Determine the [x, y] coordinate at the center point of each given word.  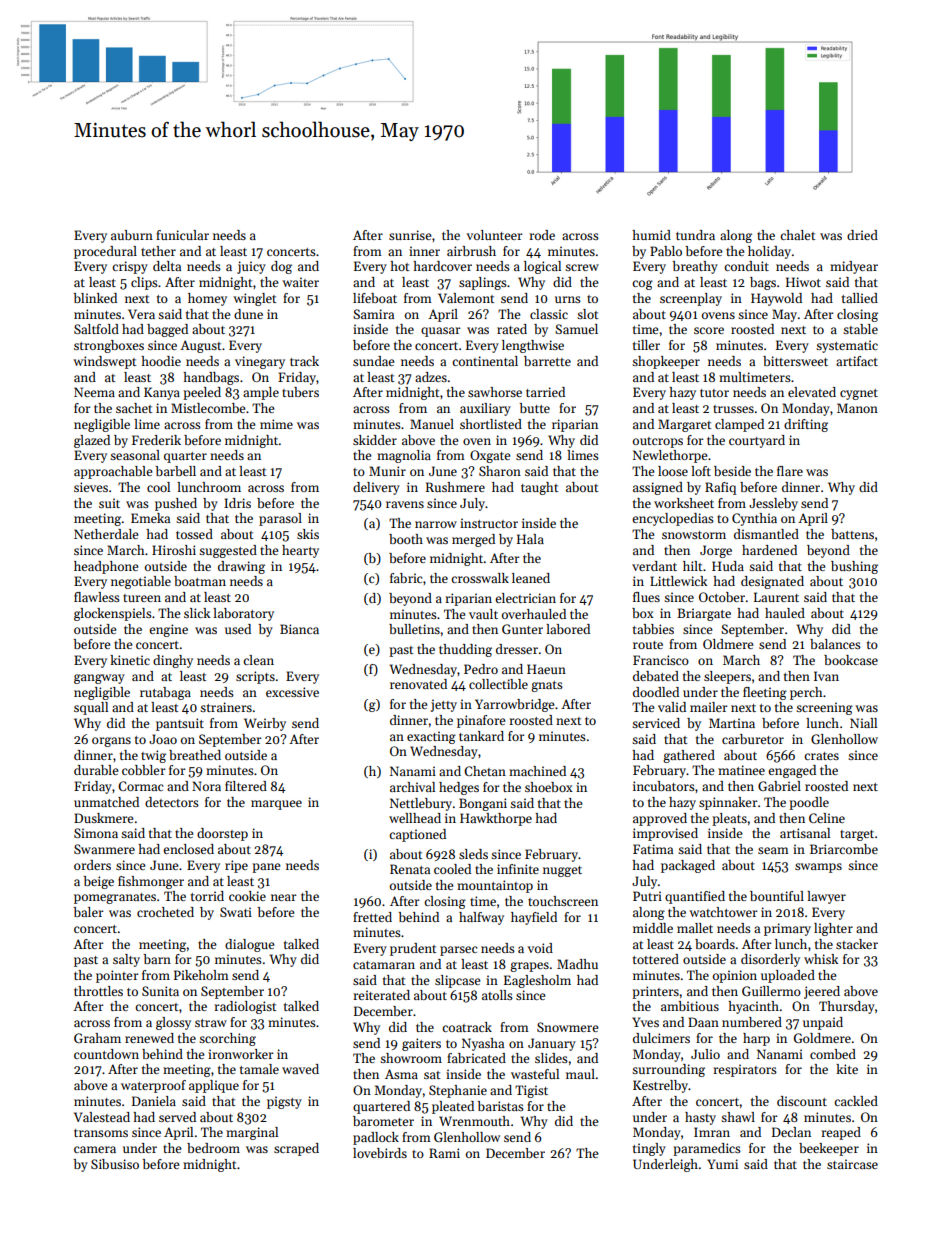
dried [862, 235]
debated [656, 676]
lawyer [826, 897]
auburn [132, 235]
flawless [97, 597]
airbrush [471, 251]
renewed [149, 1038]
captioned [417, 835]
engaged [792, 771]
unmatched [106, 802]
